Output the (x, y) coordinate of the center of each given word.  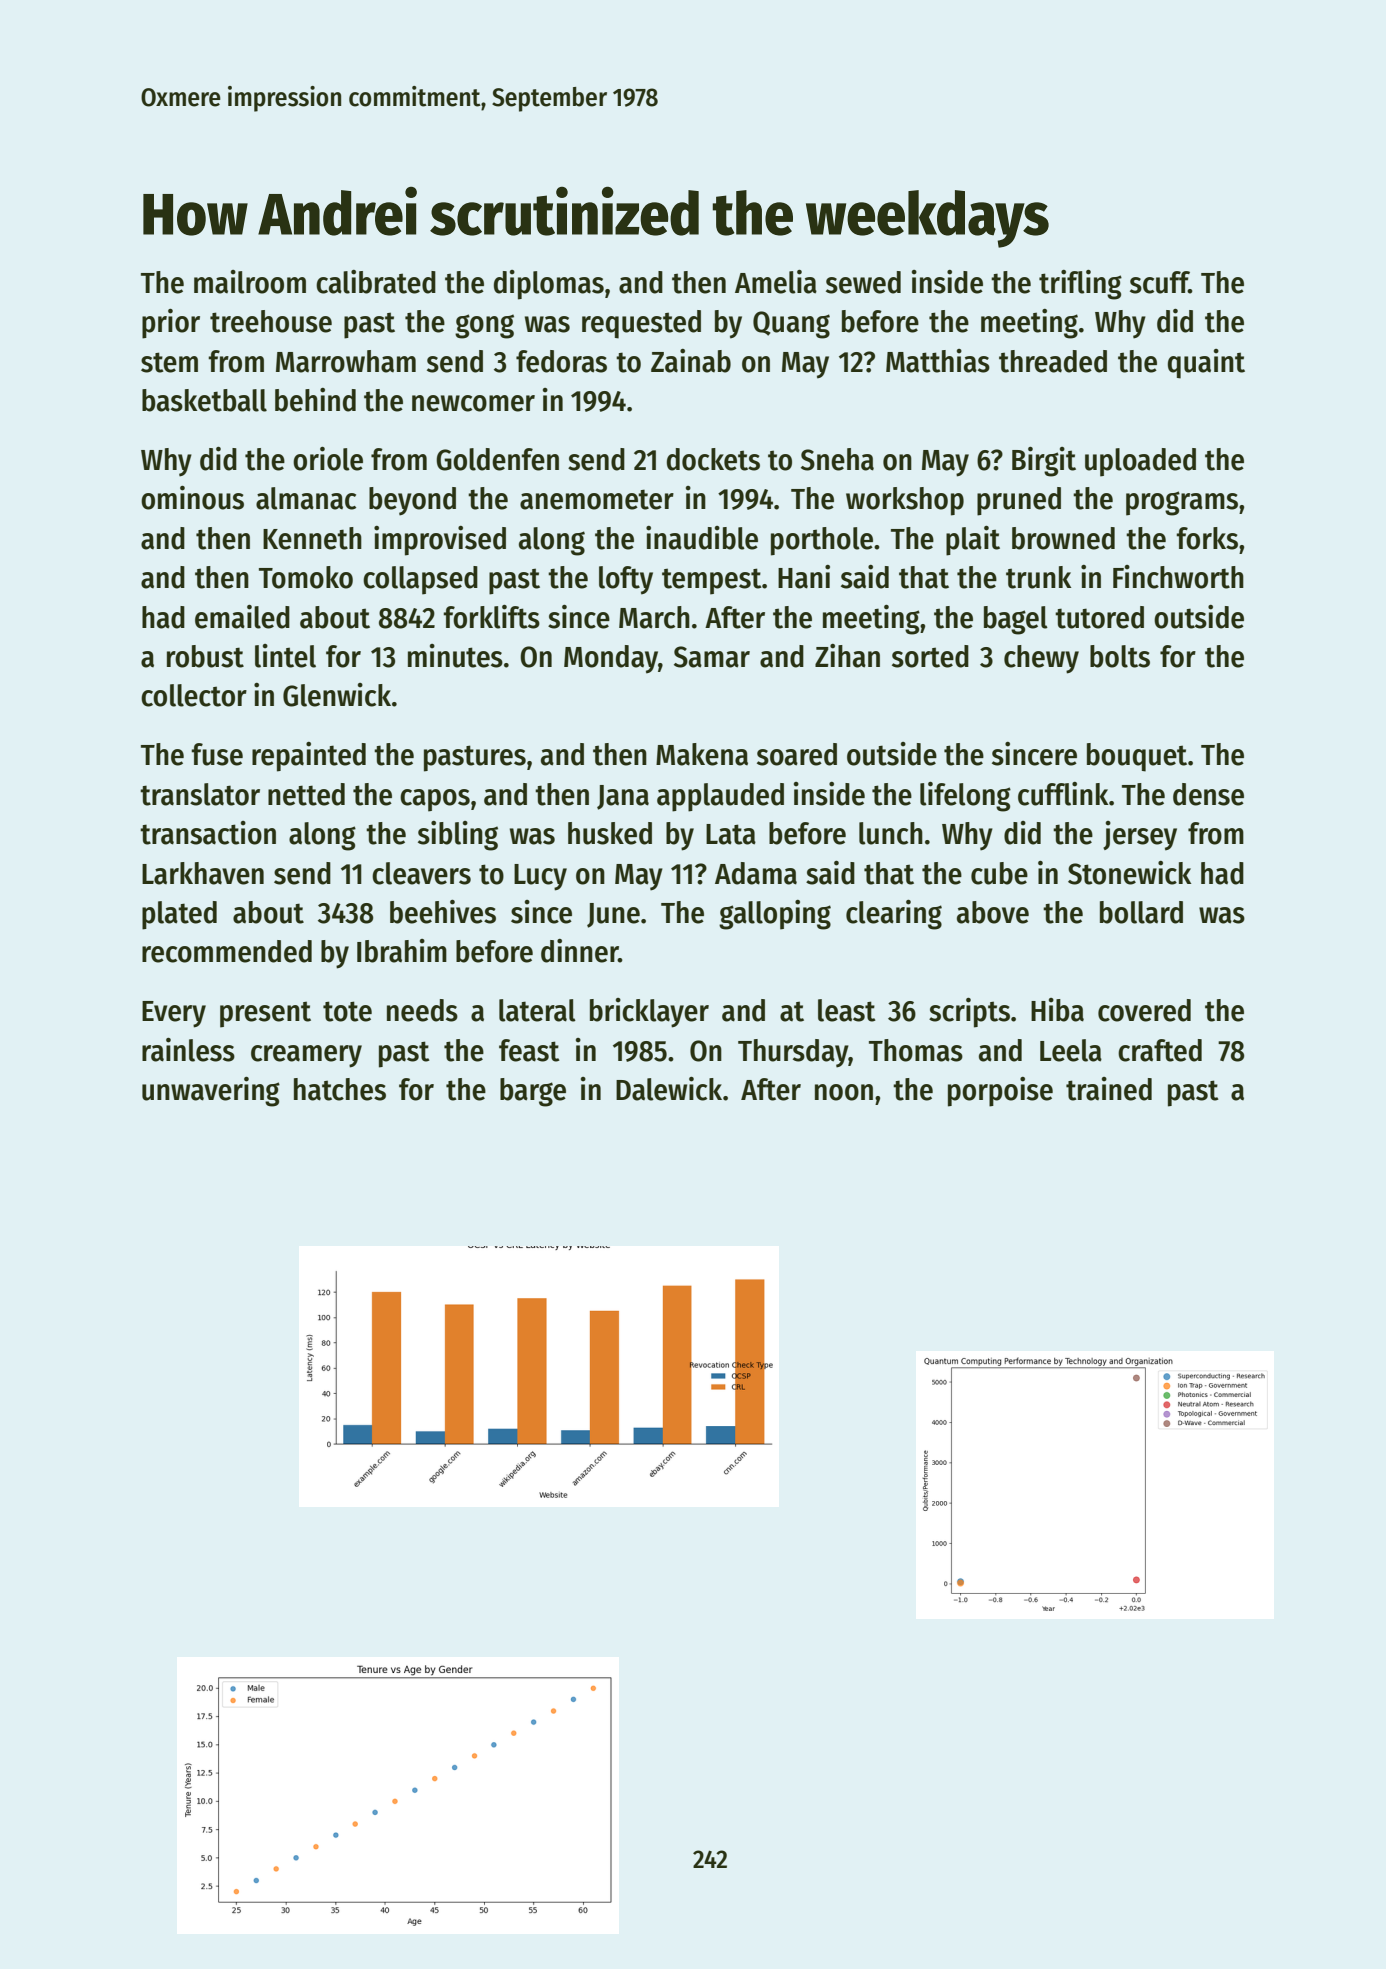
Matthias (938, 361)
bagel (1016, 620)
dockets (713, 459)
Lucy (540, 877)
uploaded (1140, 462)
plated (179, 915)
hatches (340, 1089)
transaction (208, 833)
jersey (1140, 836)
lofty (626, 580)
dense (1208, 794)
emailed (242, 617)
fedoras (561, 361)
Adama (756, 873)
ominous (192, 498)
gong (484, 326)
